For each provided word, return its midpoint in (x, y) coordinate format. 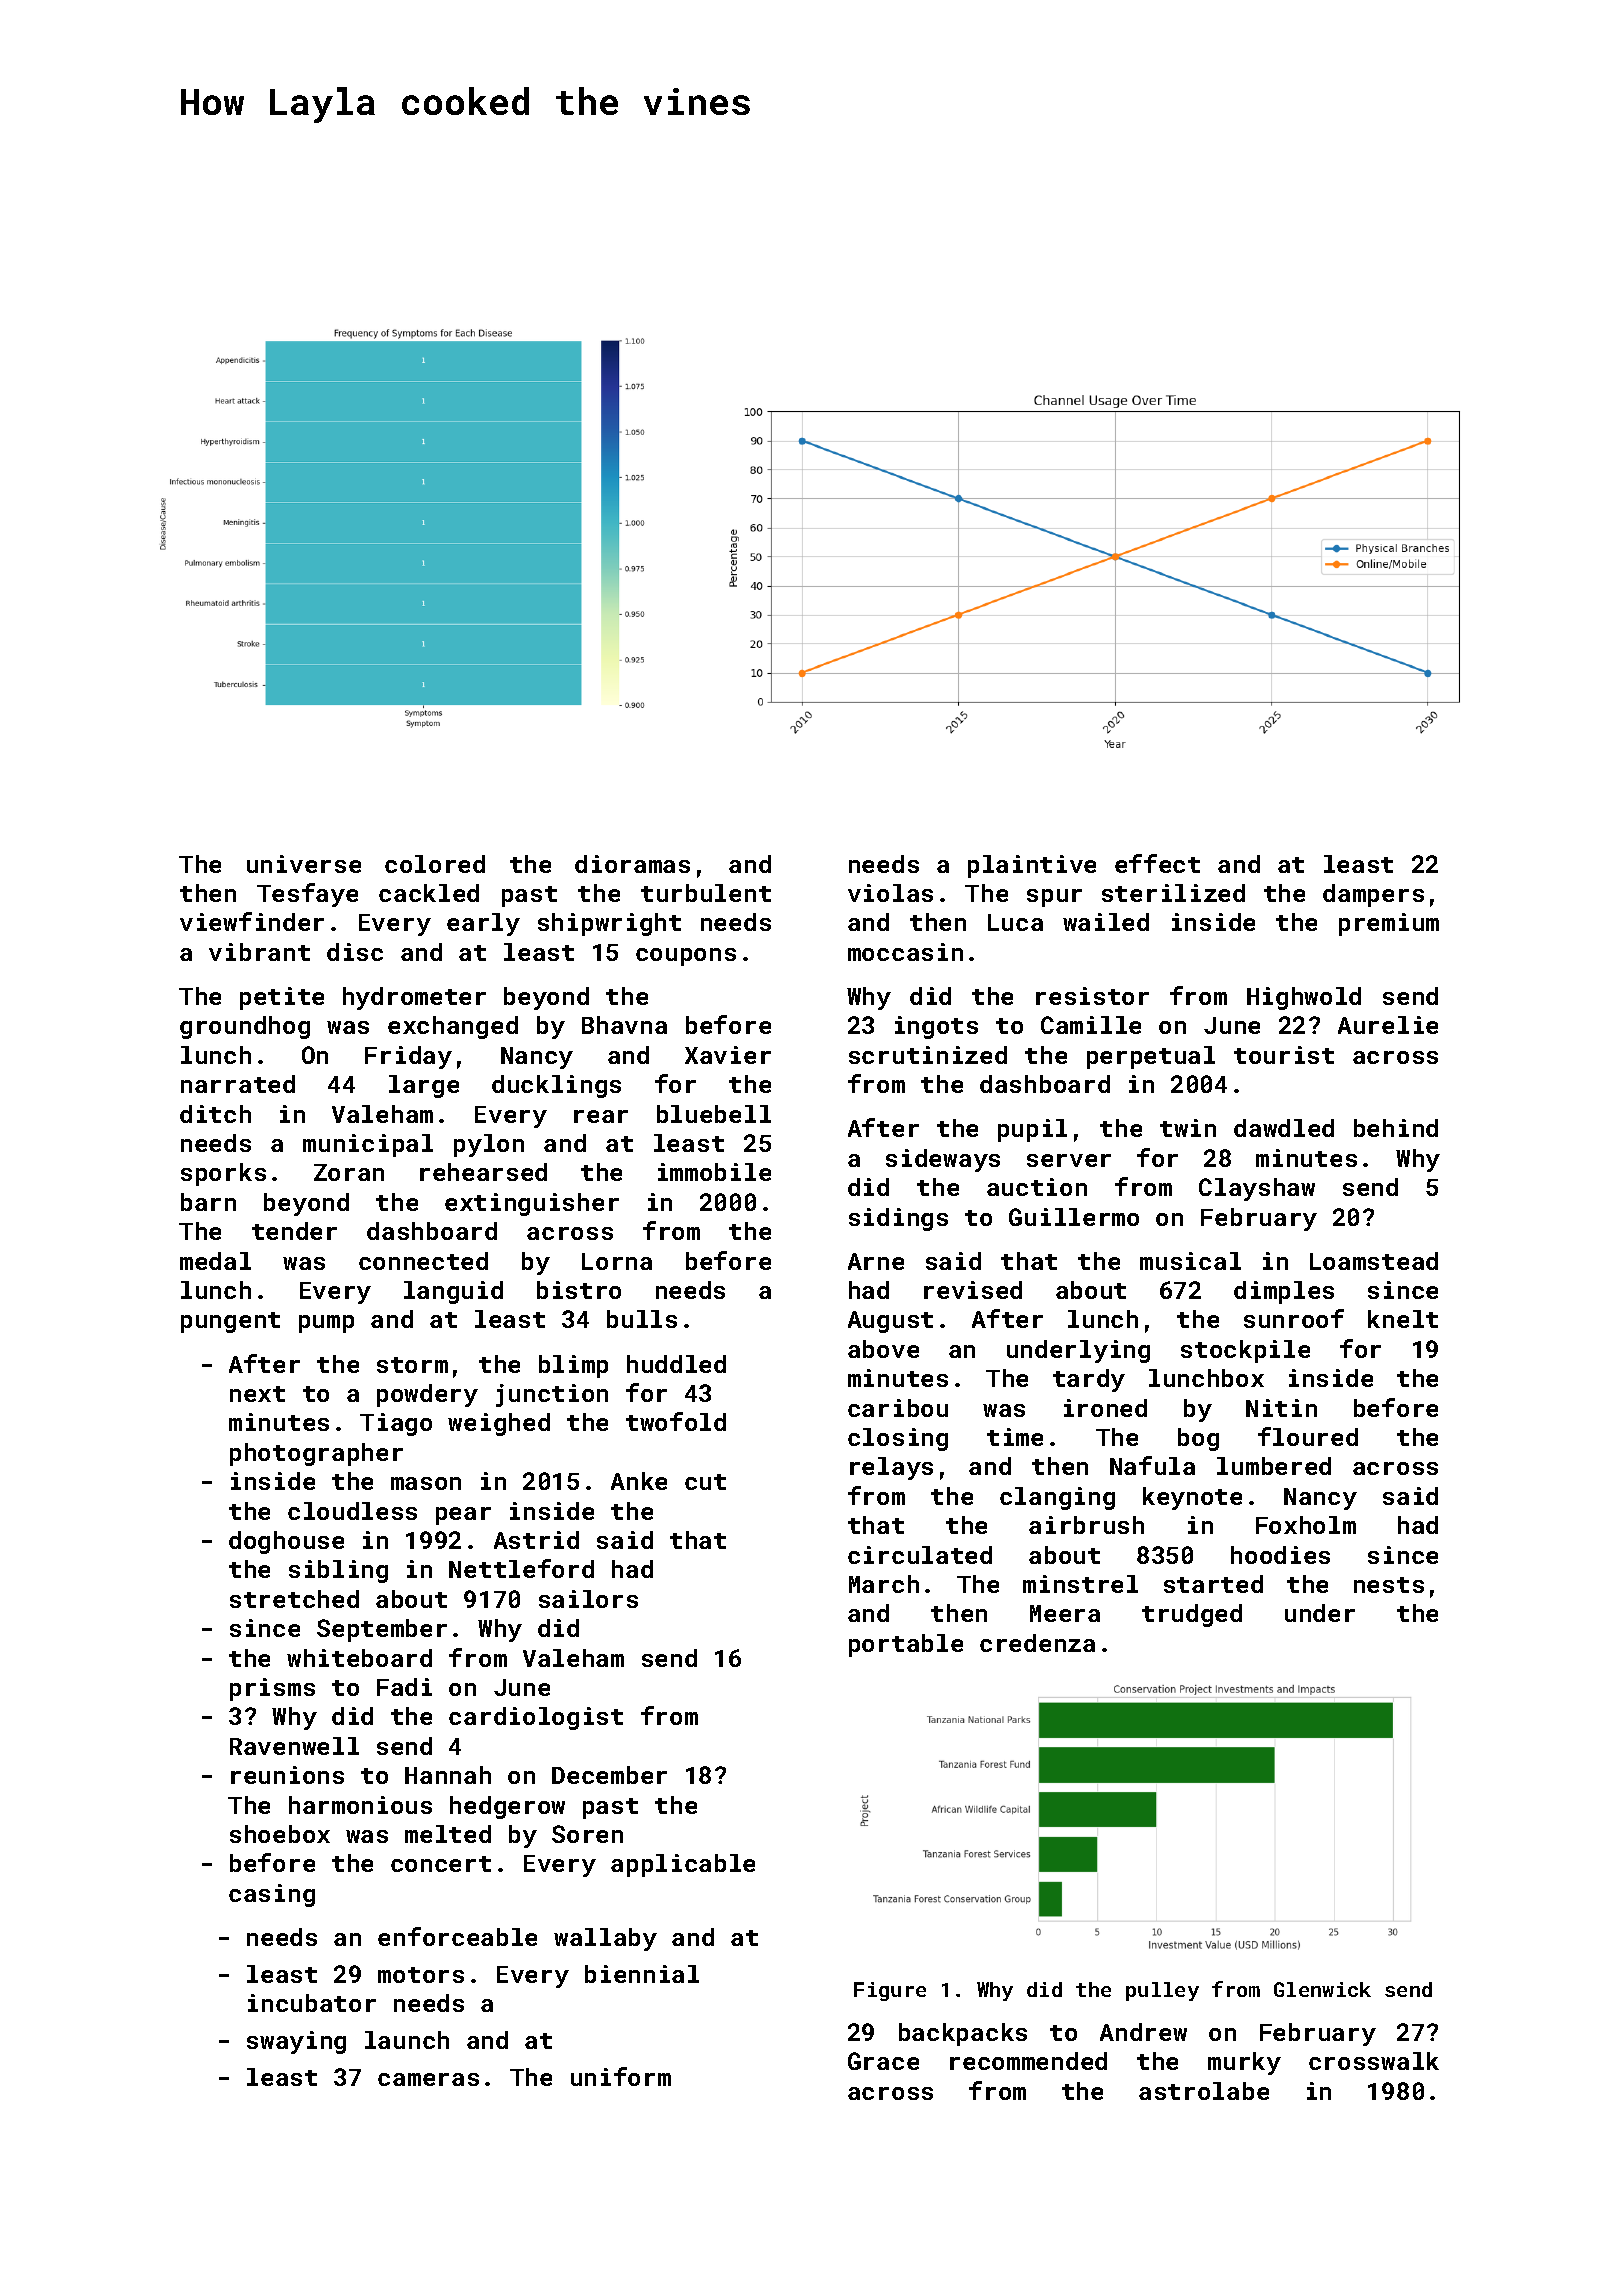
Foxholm (1306, 1525)
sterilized (1173, 893)
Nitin (1281, 1408)
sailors (588, 1599)
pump (326, 1324)
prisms (272, 1689)
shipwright (609, 924)
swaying (296, 2042)
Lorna (617, 1261)
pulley (1162, 1991)
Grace (883, 2061)
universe (304, 864)
